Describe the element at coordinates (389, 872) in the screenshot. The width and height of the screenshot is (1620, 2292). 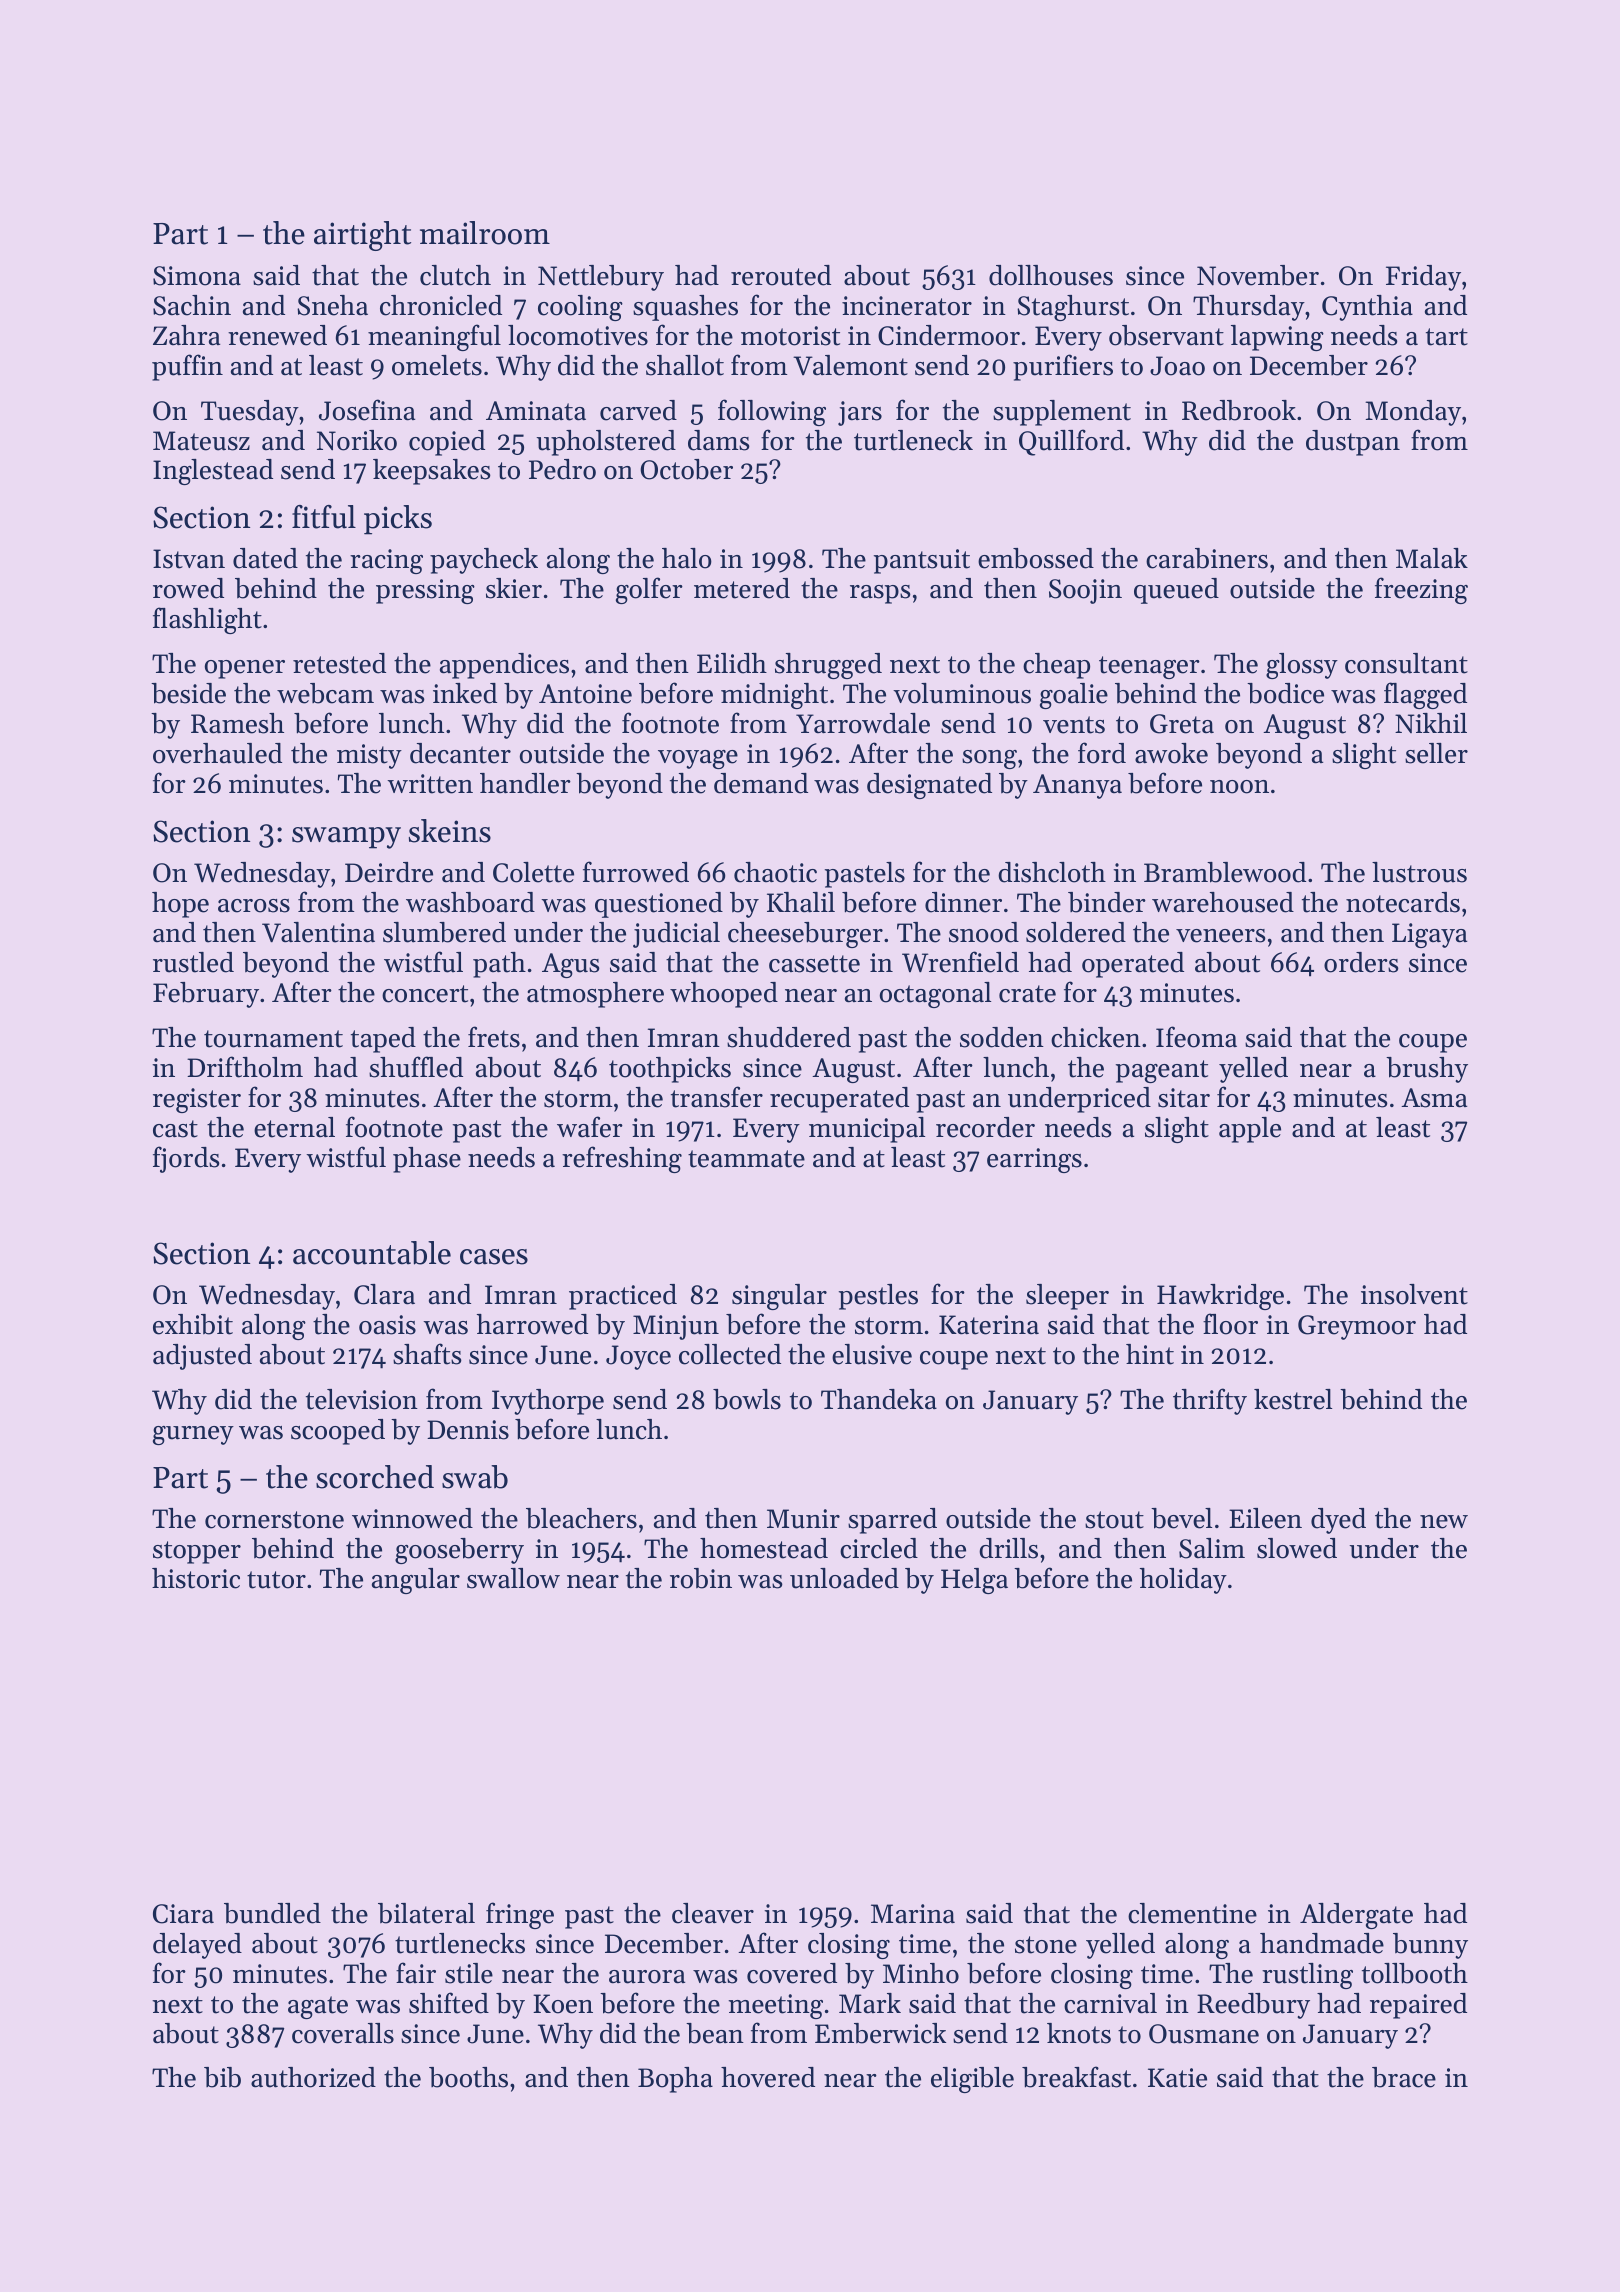
I see `Deirdre` at that location.
